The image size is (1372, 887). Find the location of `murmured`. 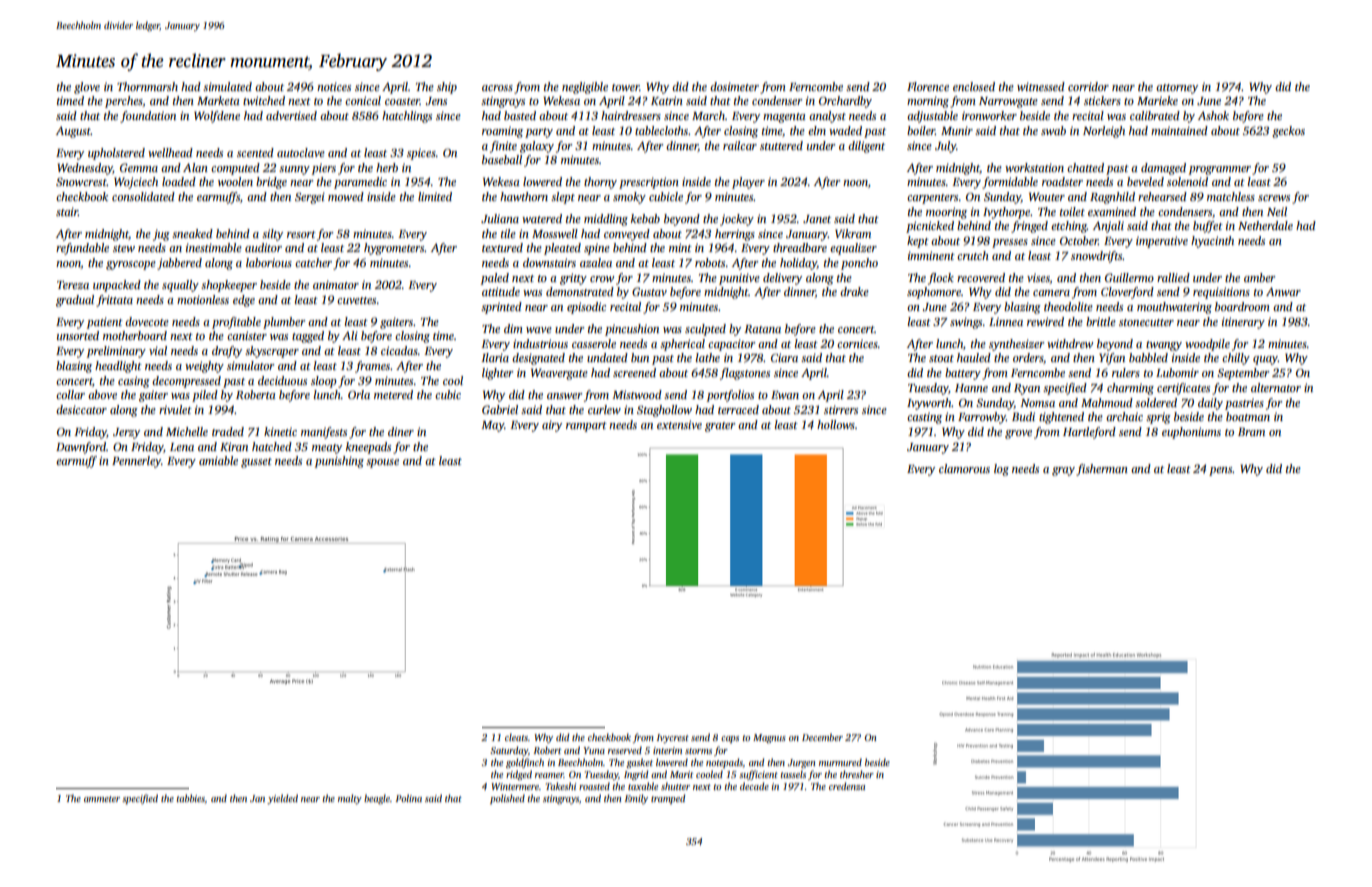

murmured is located at coordinates (840, 762).
